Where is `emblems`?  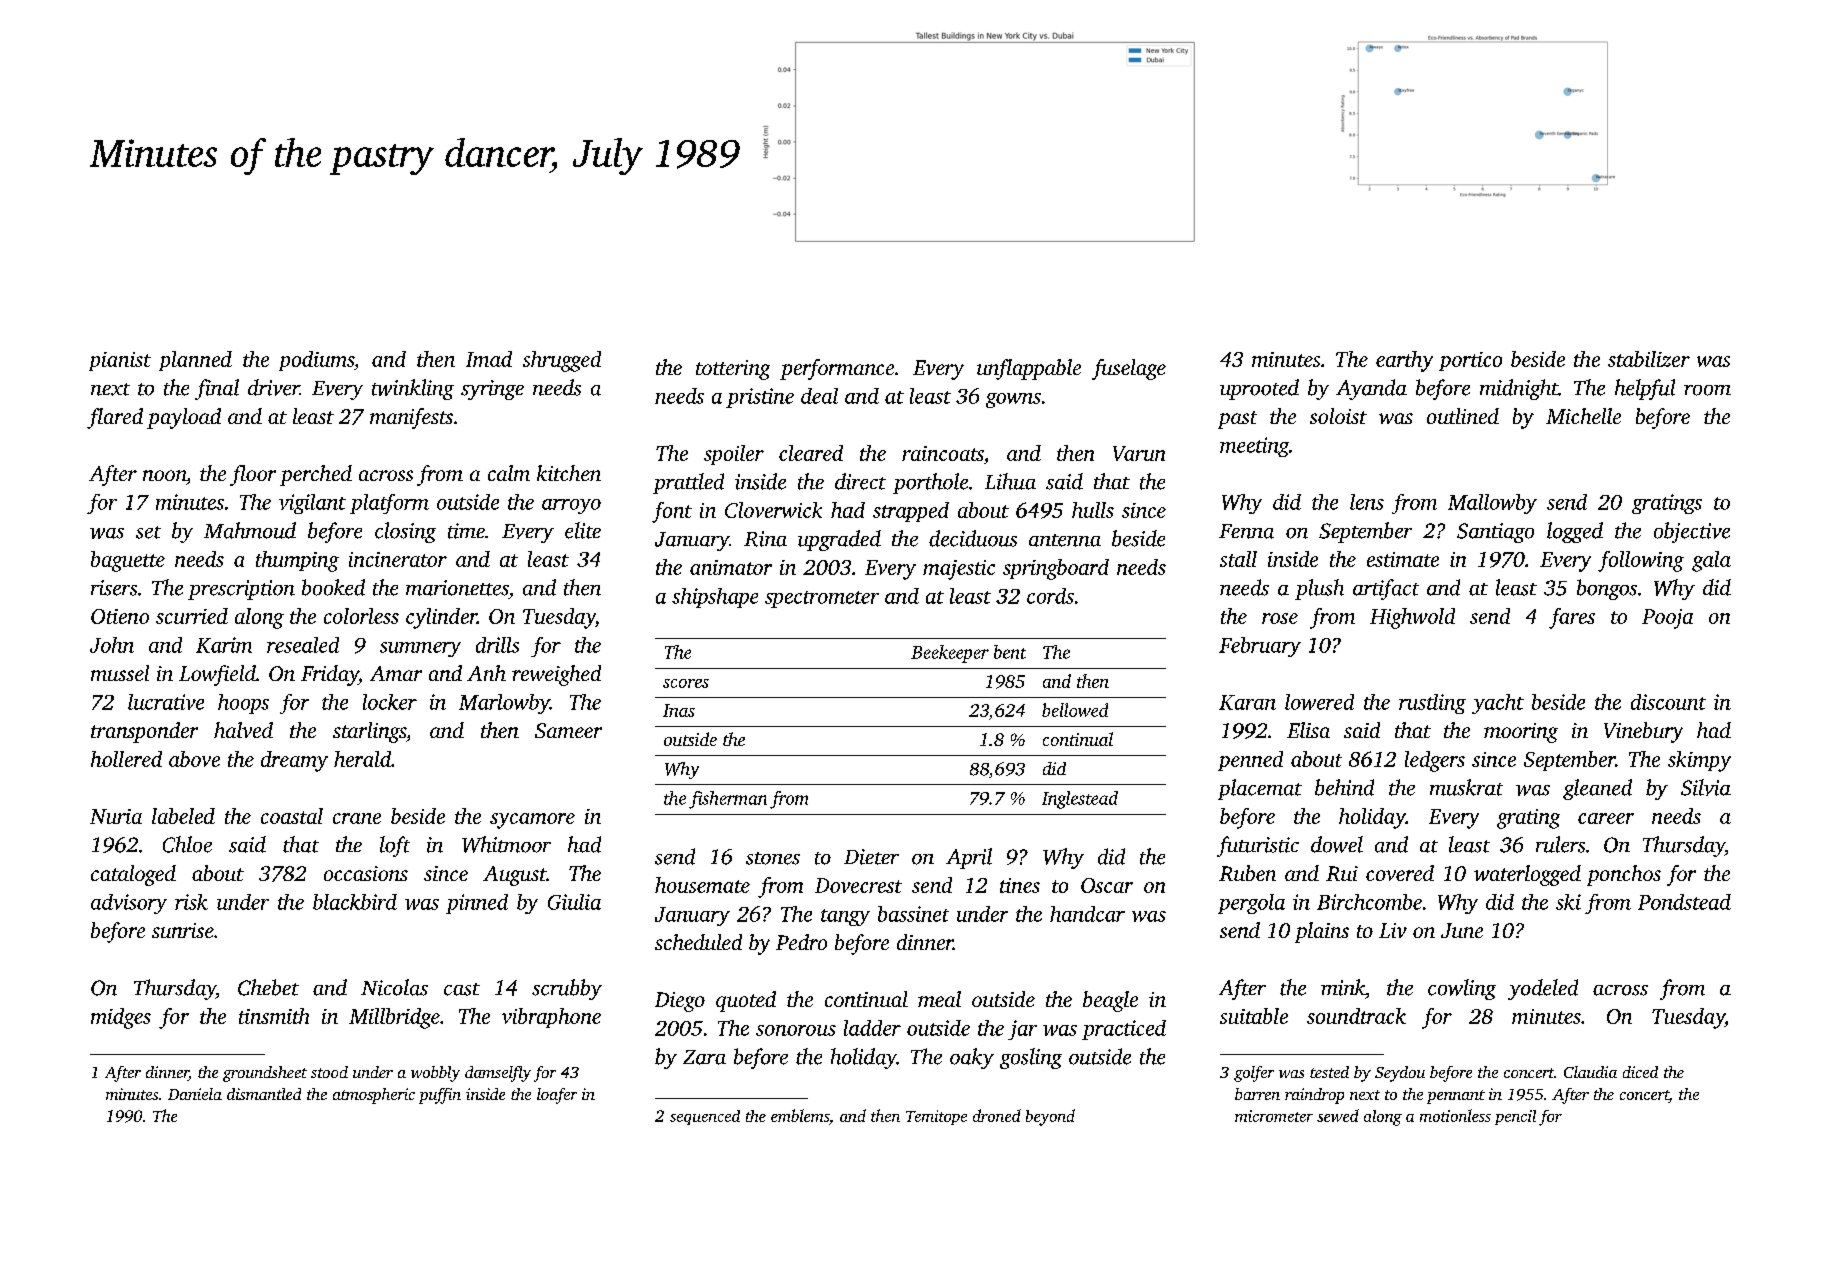
emblems is located at coordinates (800, 1115).
